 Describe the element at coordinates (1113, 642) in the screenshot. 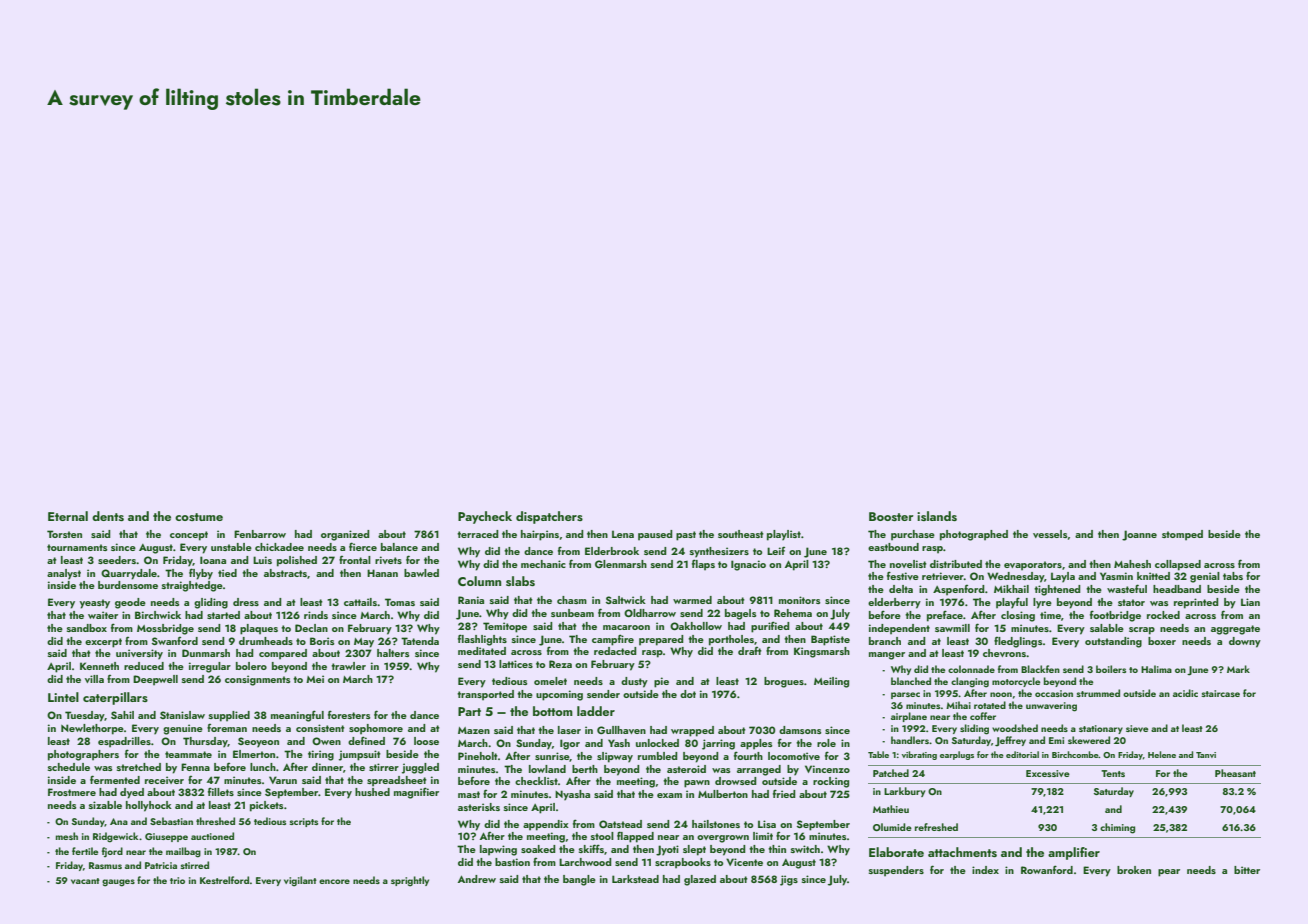

I see `outstanding` at that location.
